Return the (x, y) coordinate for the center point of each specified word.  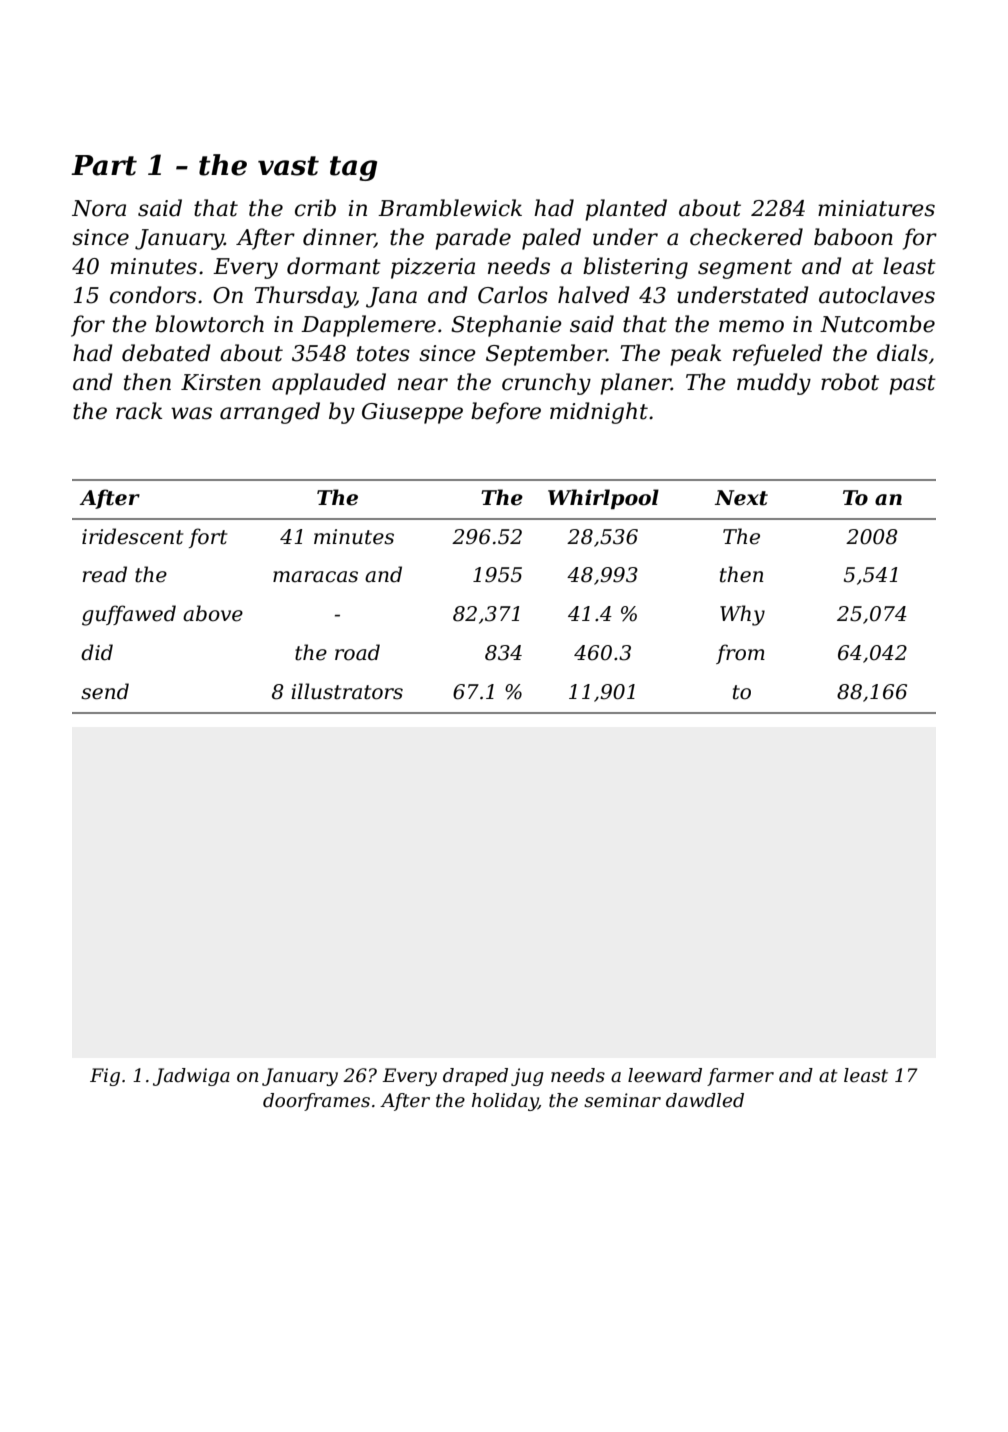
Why (742, 615)
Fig (105, 1077)
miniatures (876, 208)
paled (551, 239)
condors (153, 295)
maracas (315, 577)
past (912, 385)
